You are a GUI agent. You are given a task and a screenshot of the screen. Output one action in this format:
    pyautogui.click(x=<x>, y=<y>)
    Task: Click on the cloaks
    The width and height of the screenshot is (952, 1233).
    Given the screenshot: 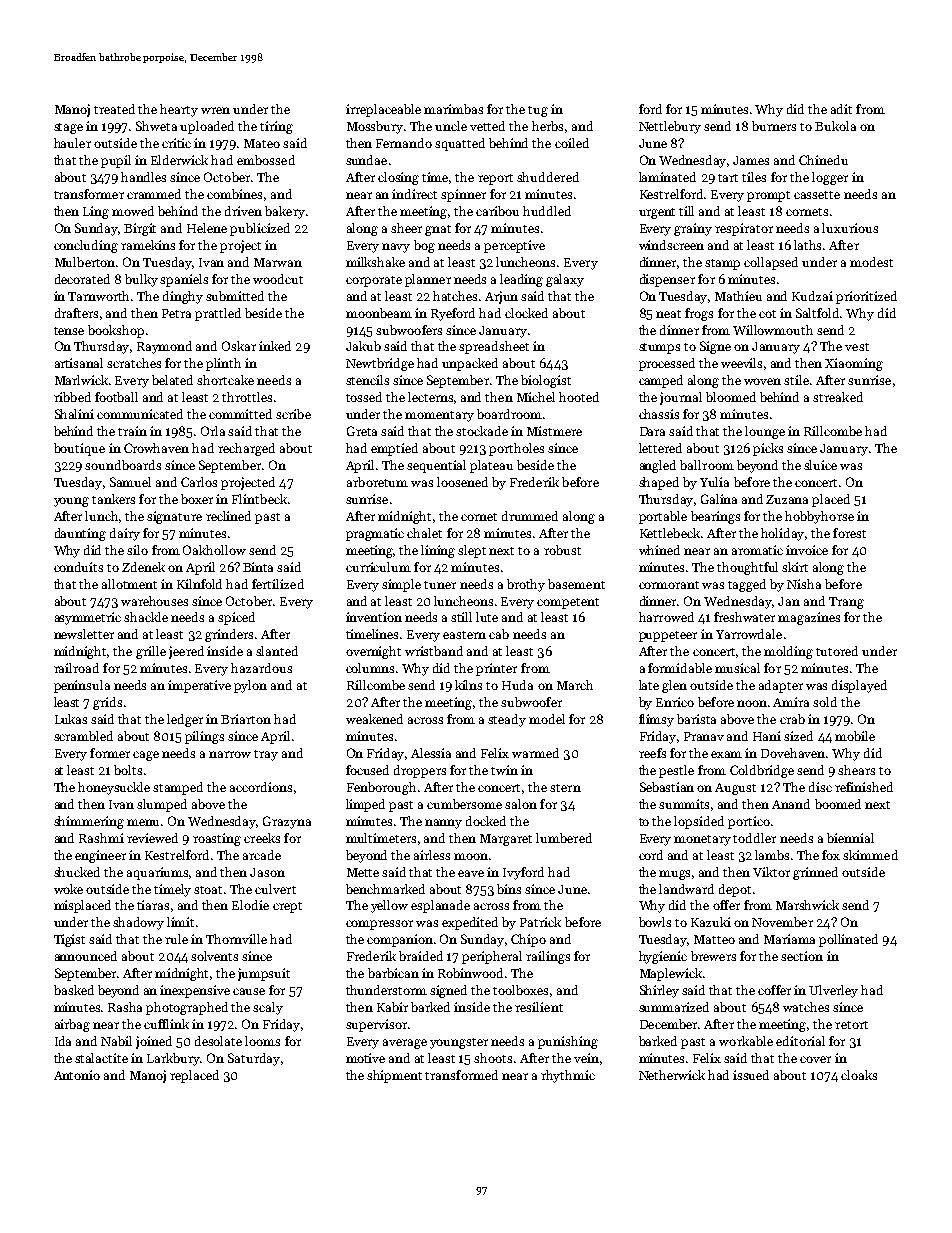 What is the action you would take?
    pyautogui.click(x=859, y=1075)
